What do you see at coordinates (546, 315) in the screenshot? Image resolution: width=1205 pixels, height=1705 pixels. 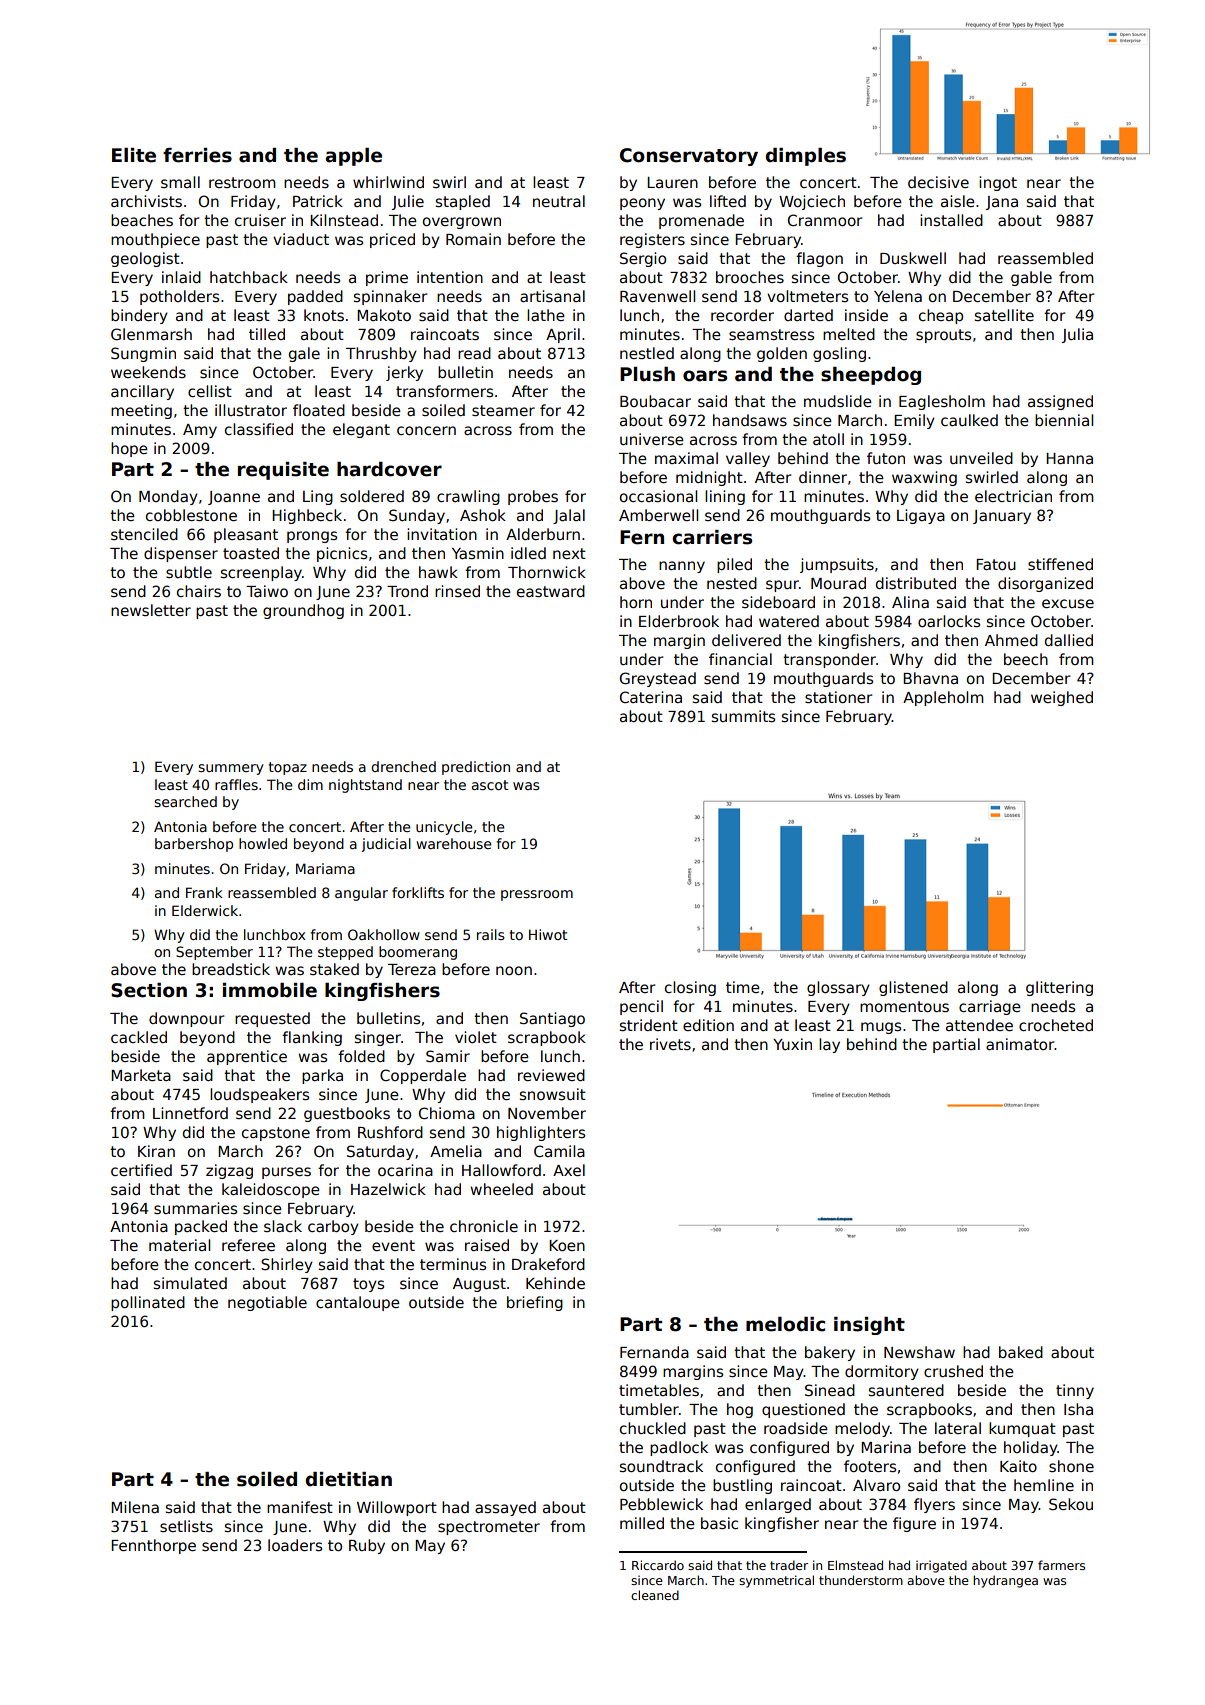 I see `lathe` at bounding box center [546, 315].
